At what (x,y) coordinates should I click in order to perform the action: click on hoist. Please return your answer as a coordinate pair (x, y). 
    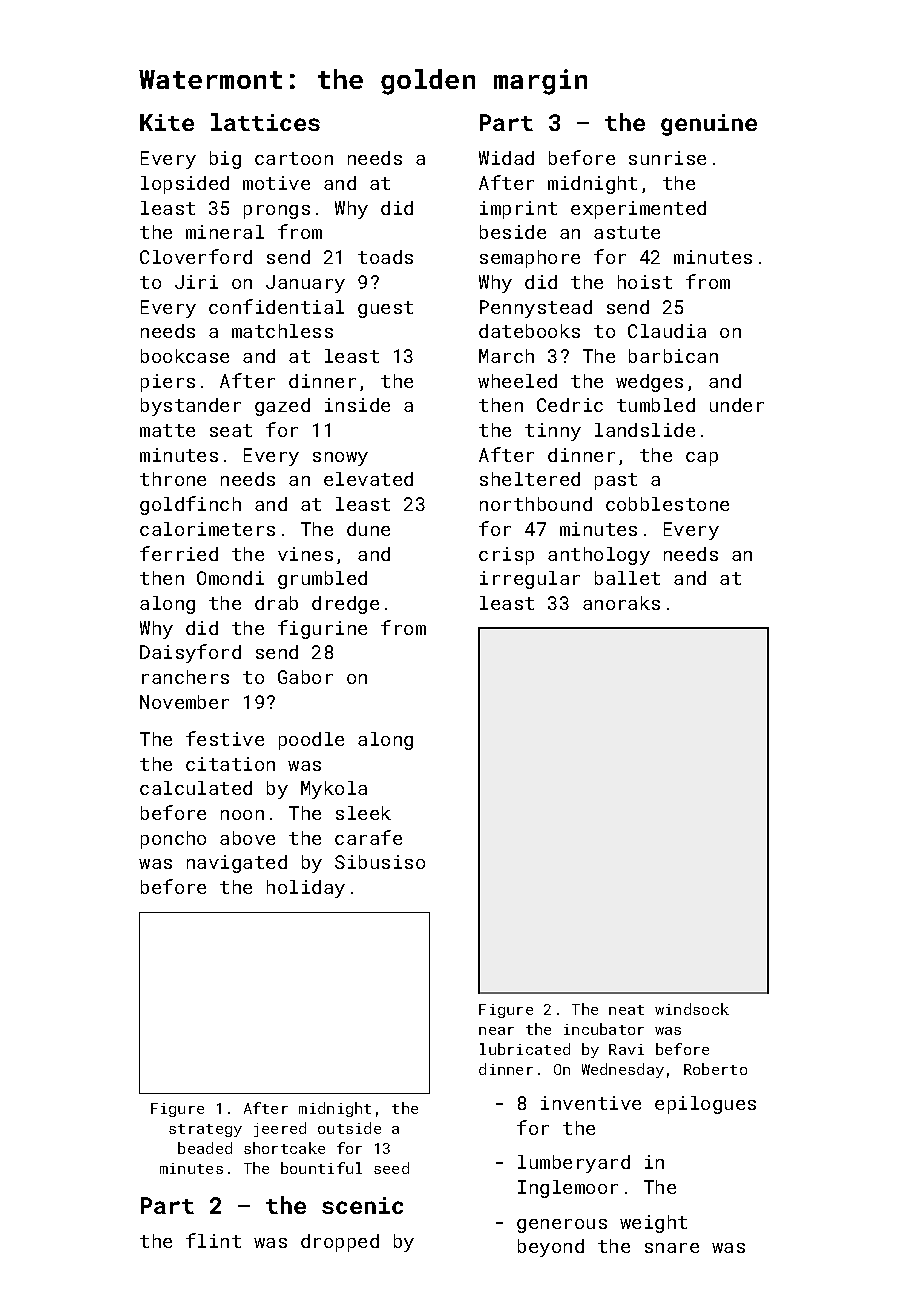
    Looking at the image, I should click on (645, 282).
